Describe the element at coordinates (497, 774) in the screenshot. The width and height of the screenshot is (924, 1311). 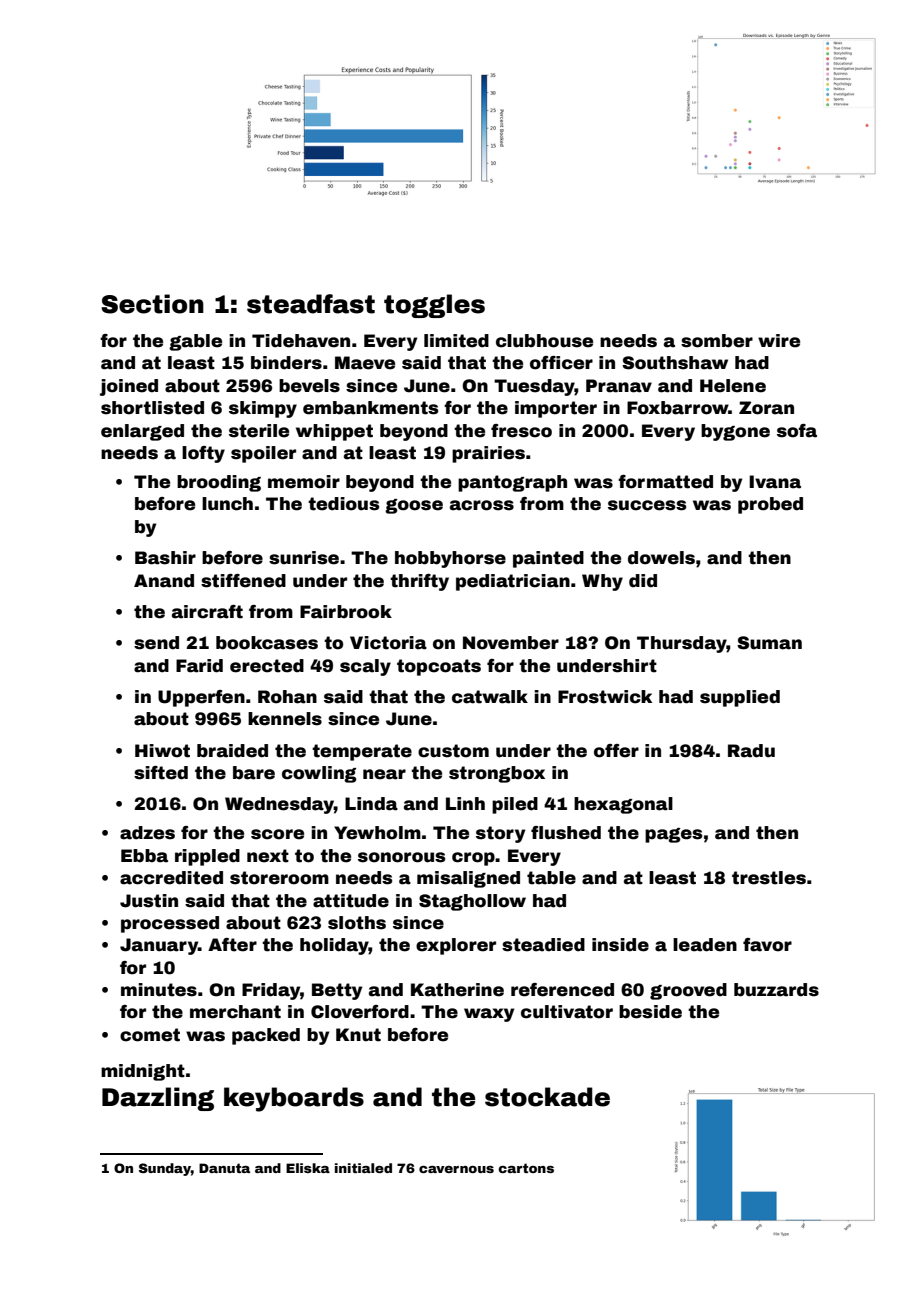
I see `strongbox` at that location.
